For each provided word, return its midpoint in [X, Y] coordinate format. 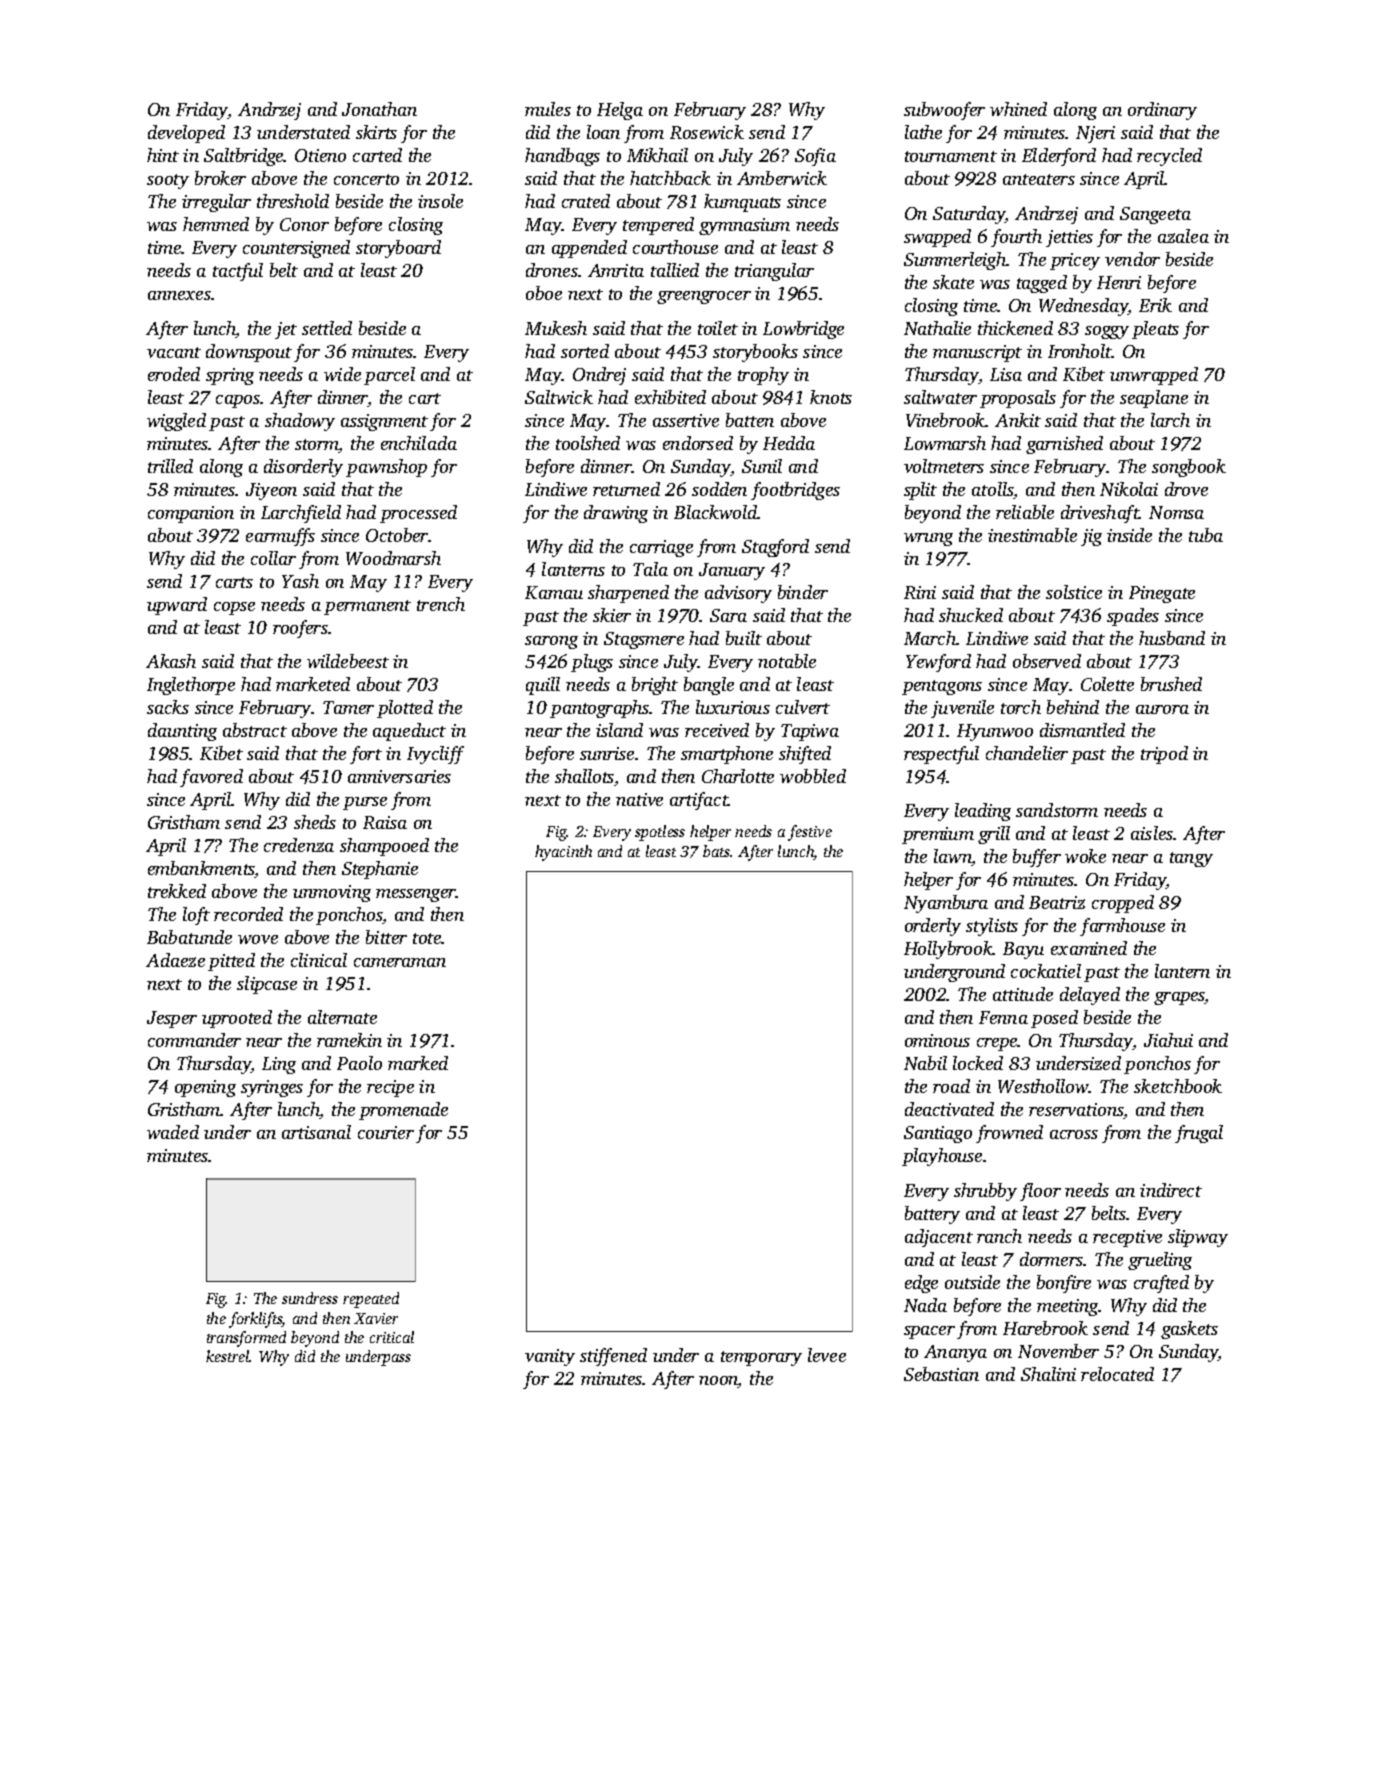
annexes [179, 295]
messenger [416, 895]
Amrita [616, 270]
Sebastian [941, 1374]
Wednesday [1084, 307]
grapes [1179, 998]
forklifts [255, 1320]
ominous [937, 1040]
